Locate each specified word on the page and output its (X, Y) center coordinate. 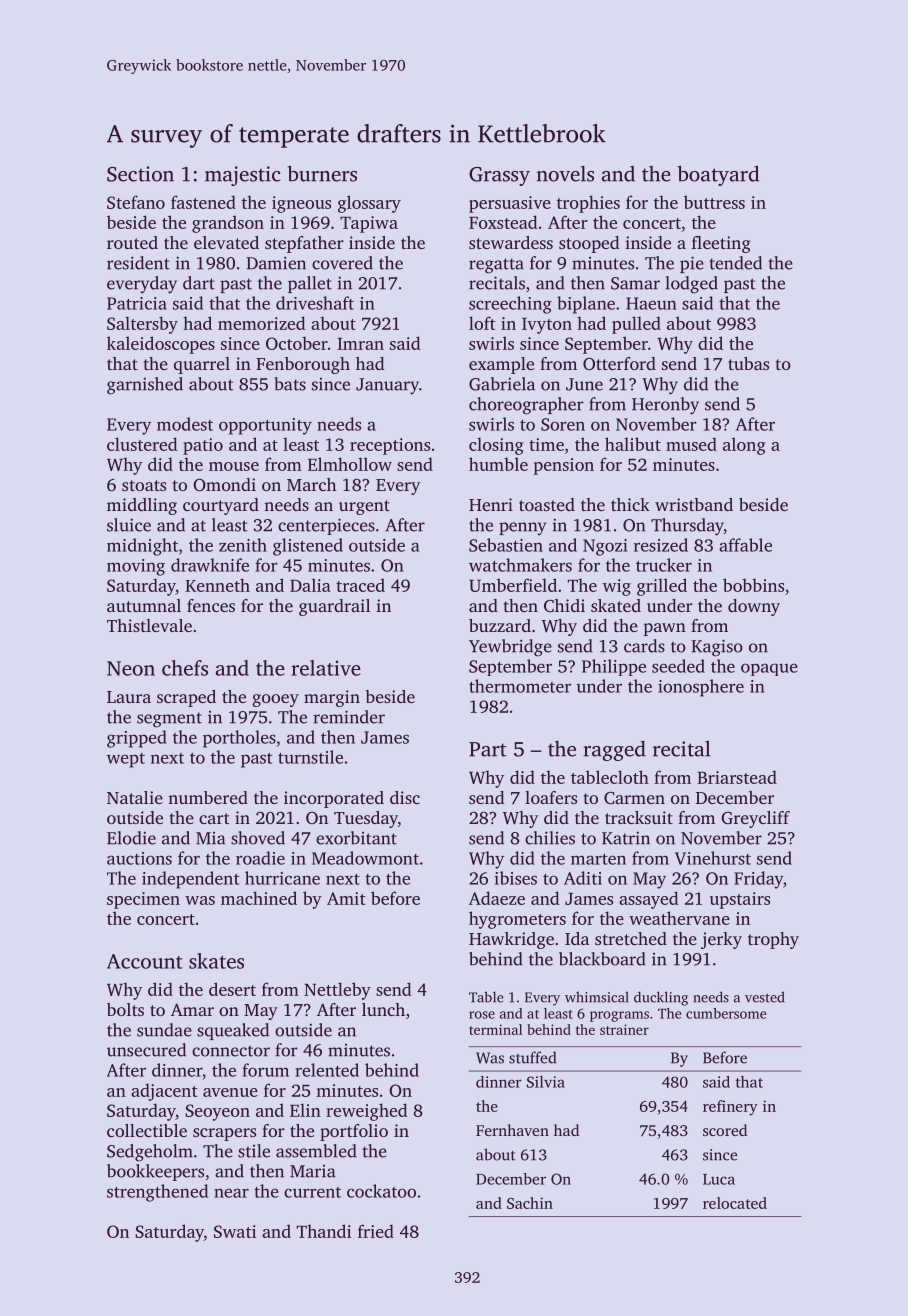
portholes (239, 739)
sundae (164, 1030)
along (744, 446)
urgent (364, 507)
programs (619, 1016)
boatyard (718, 176)
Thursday (687, 527)
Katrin (626, 838)
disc (405, 797)
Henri (491, 504)
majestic (242, 176)
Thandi (324, 1231)
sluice (129, 525)
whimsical (597, 997)
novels (565, 174)
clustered (142, 444)
